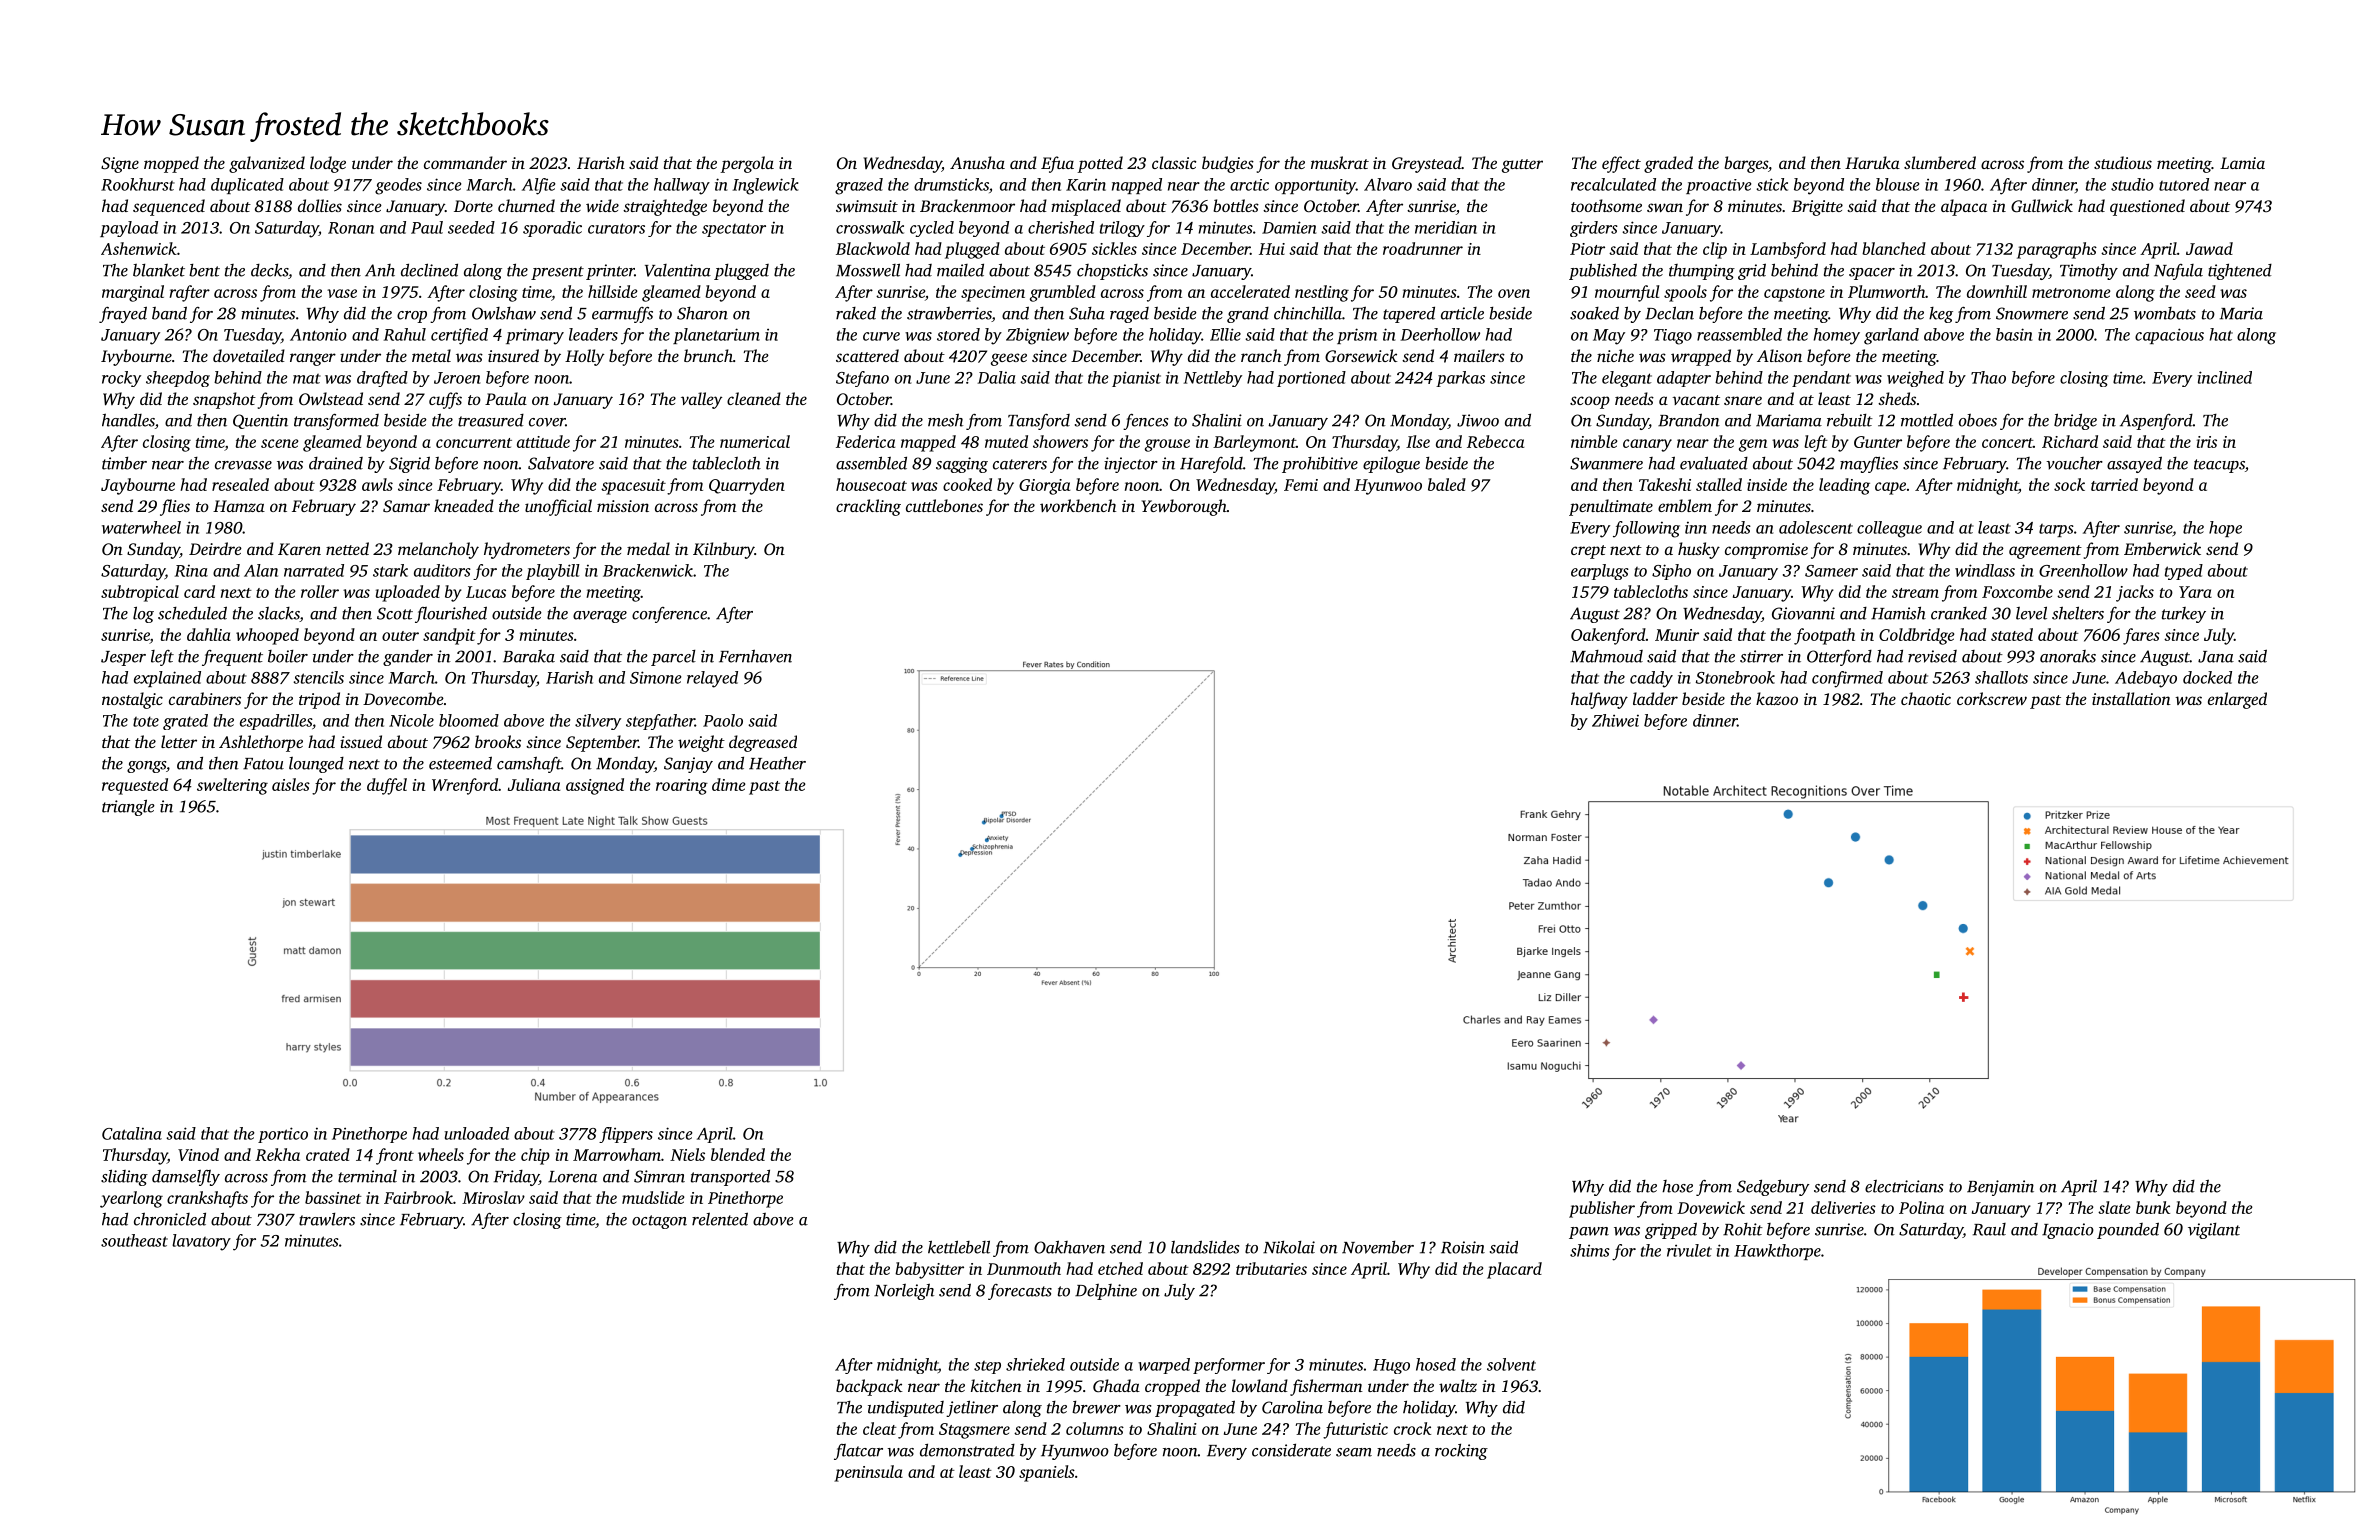 This screenshot has width=2380, height=1540. Describe the element at coordinates (171, 164) in the screenshot. I see `mopped` at that location.
